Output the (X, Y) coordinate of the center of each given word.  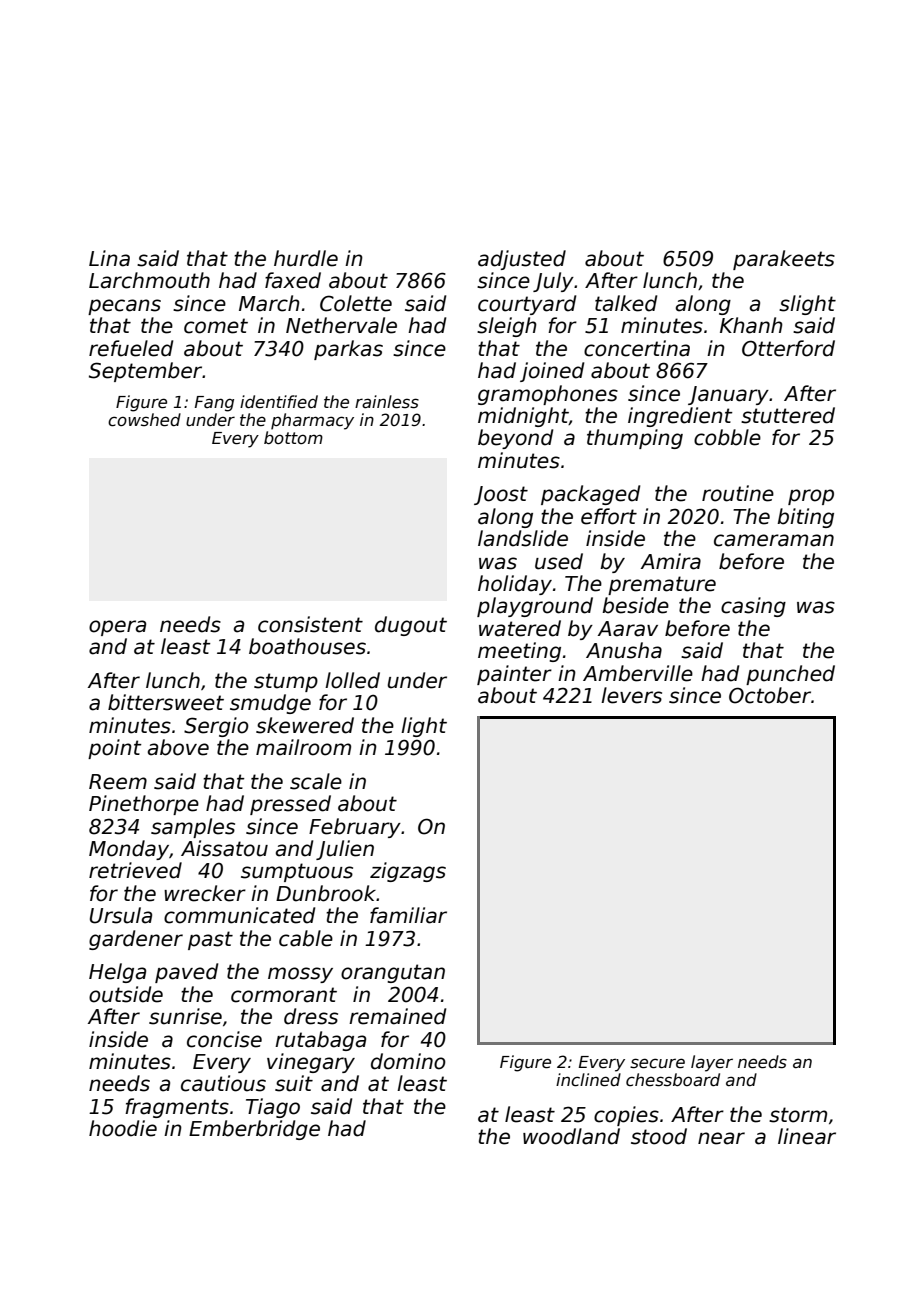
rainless (387, 402)
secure (657, 1063)
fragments (177, 1108)
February (355, 828)
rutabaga (320, 1041)
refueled (131, 348)
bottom (293, 437)
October (770, 695)
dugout (411, 626)
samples (193, 828)
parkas (348, 350)
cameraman (774, 540)
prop (811, 497)
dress (311, 1016)
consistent (310, 624)
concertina (637, 348)
